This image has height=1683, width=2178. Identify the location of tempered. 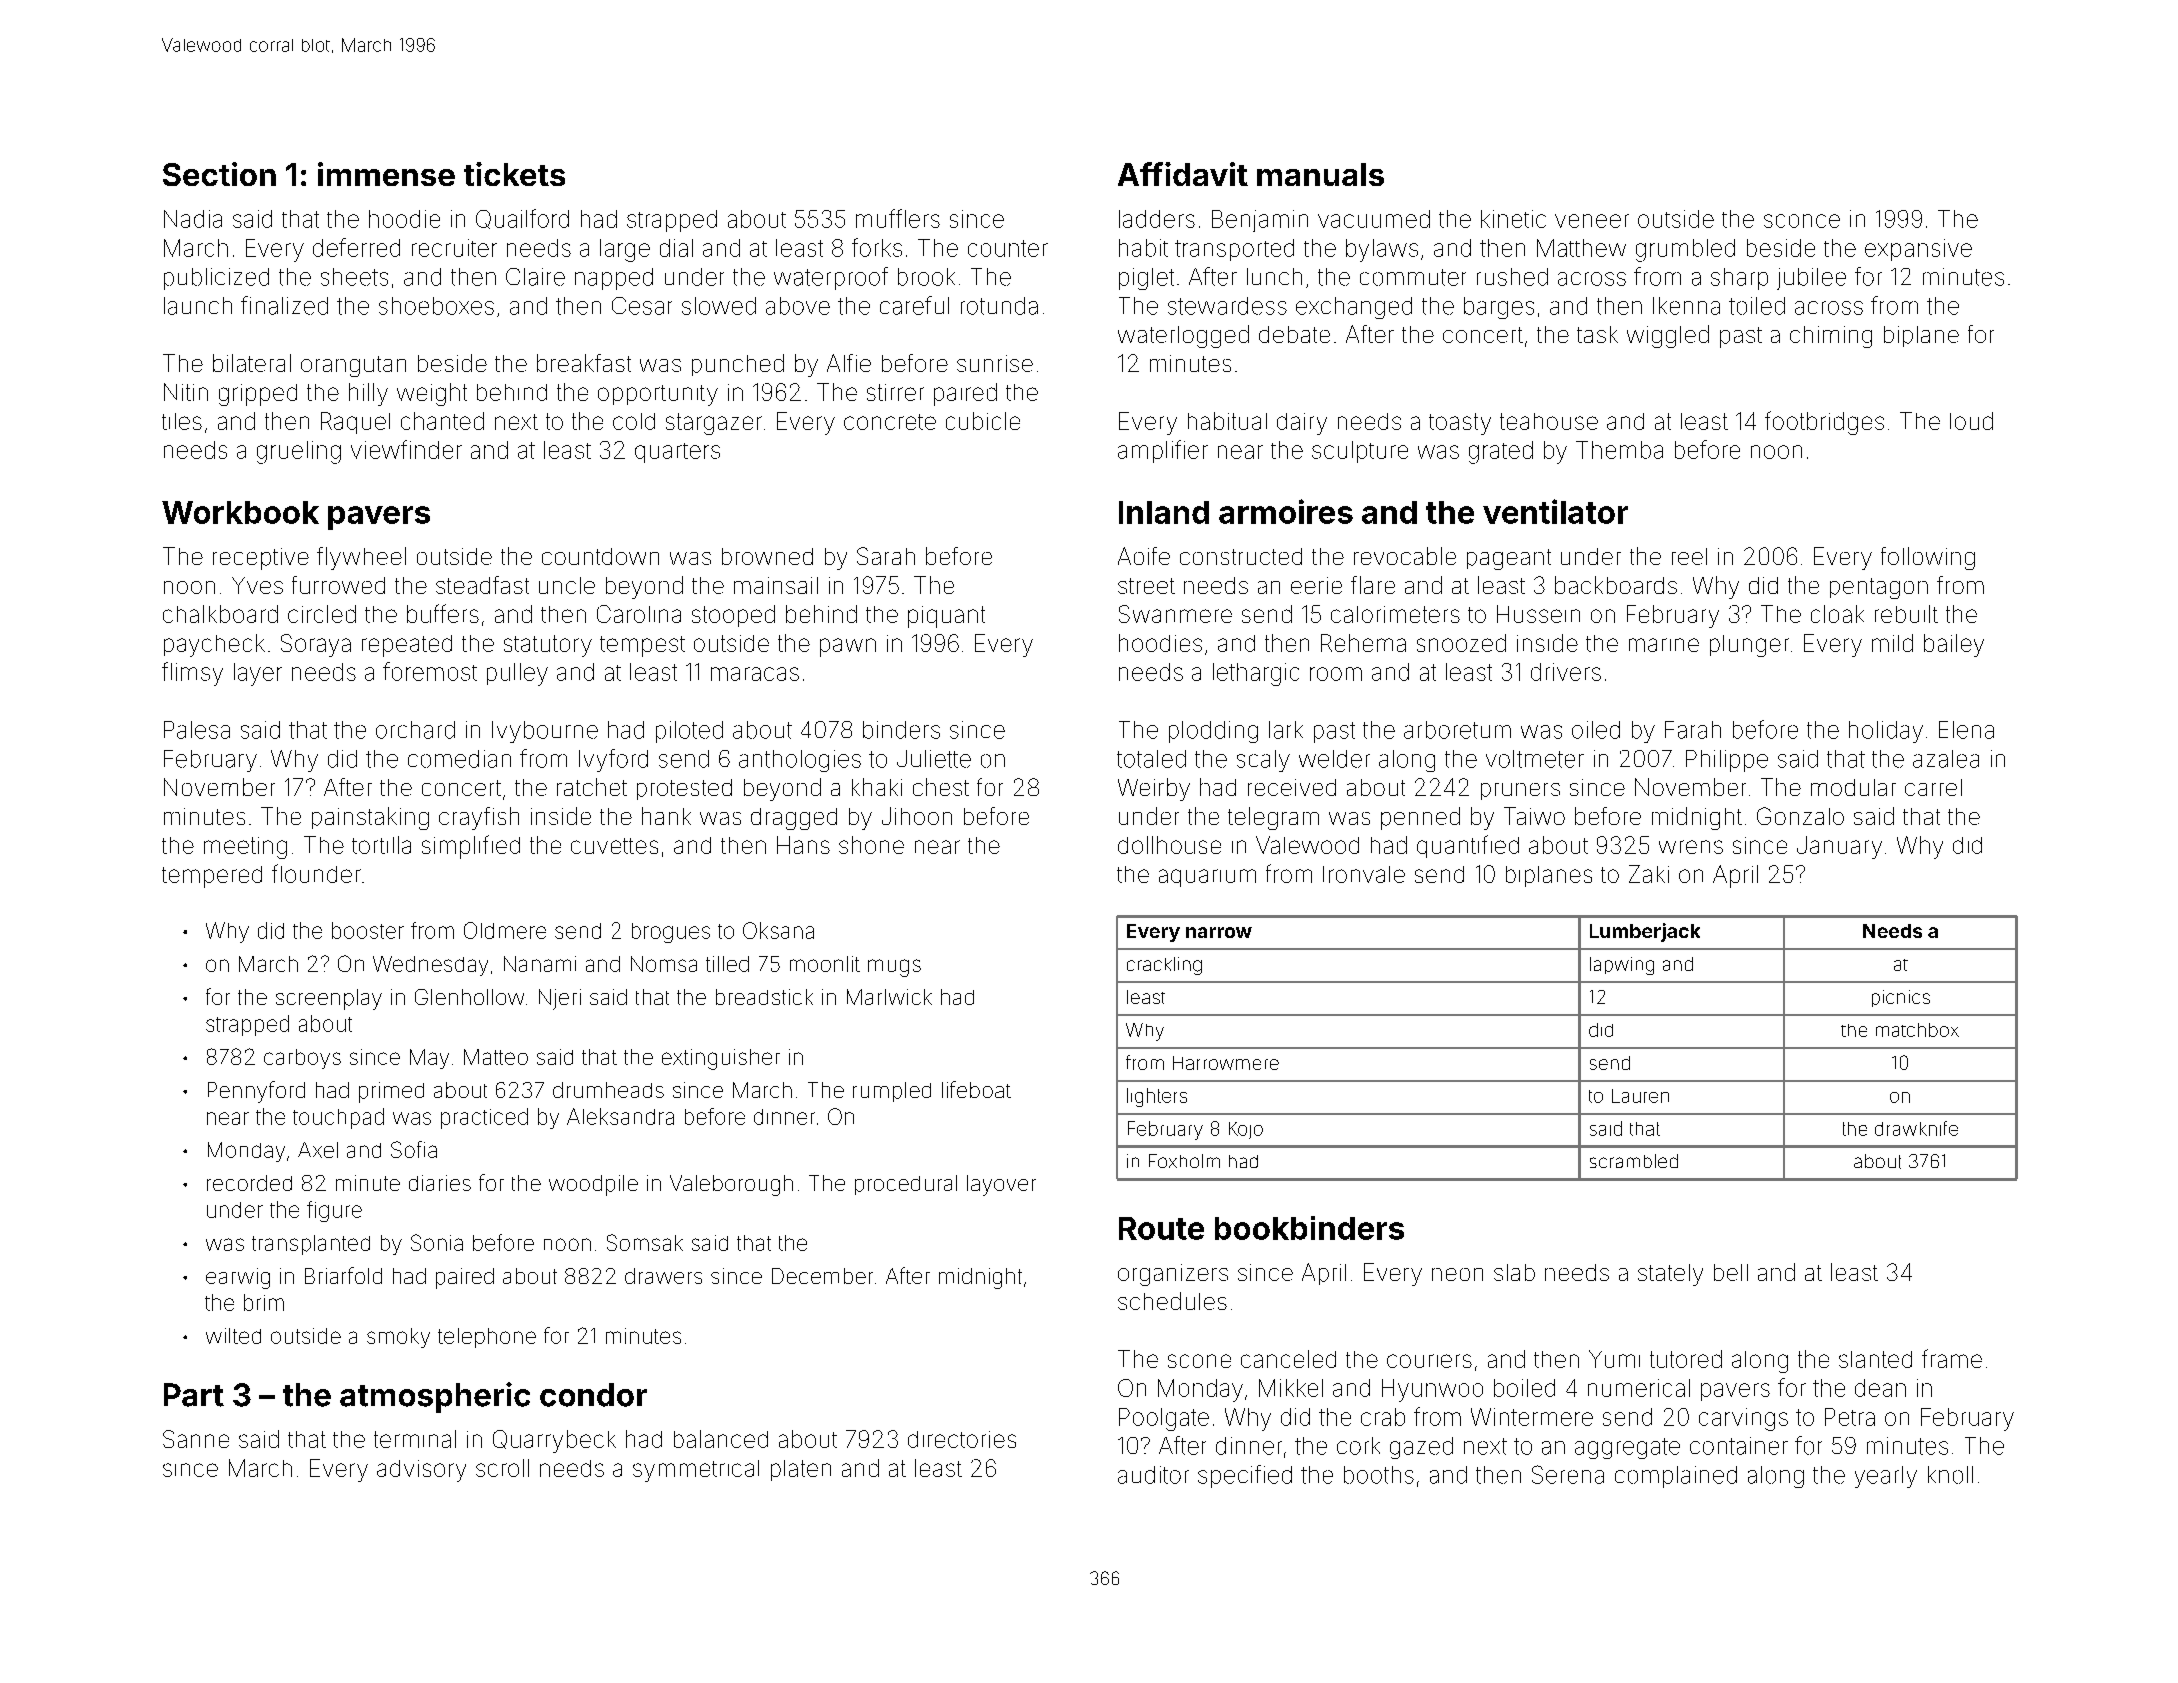
(212, 877).
